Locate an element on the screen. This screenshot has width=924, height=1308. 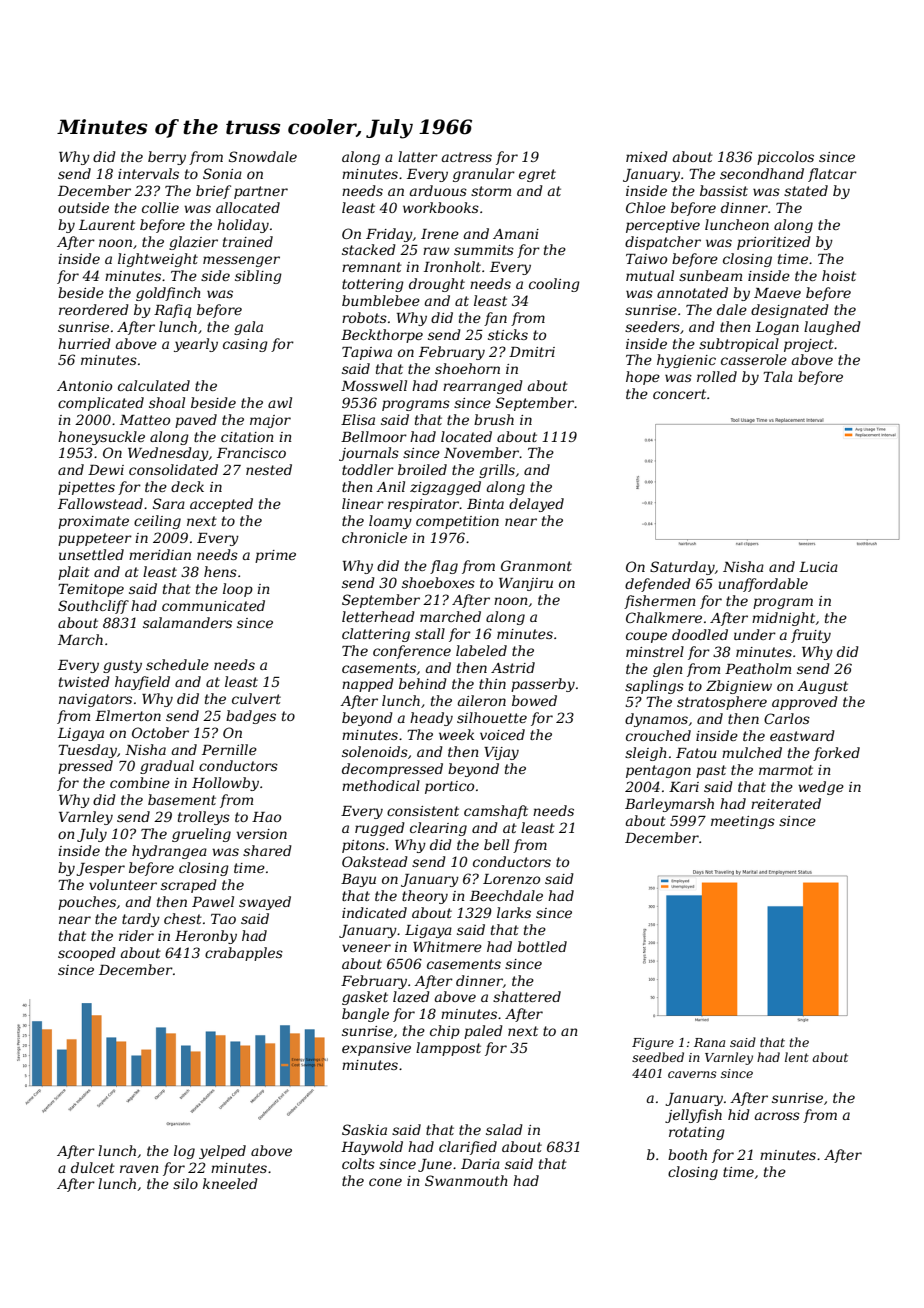
robots is located at coordinates (364, 317).
